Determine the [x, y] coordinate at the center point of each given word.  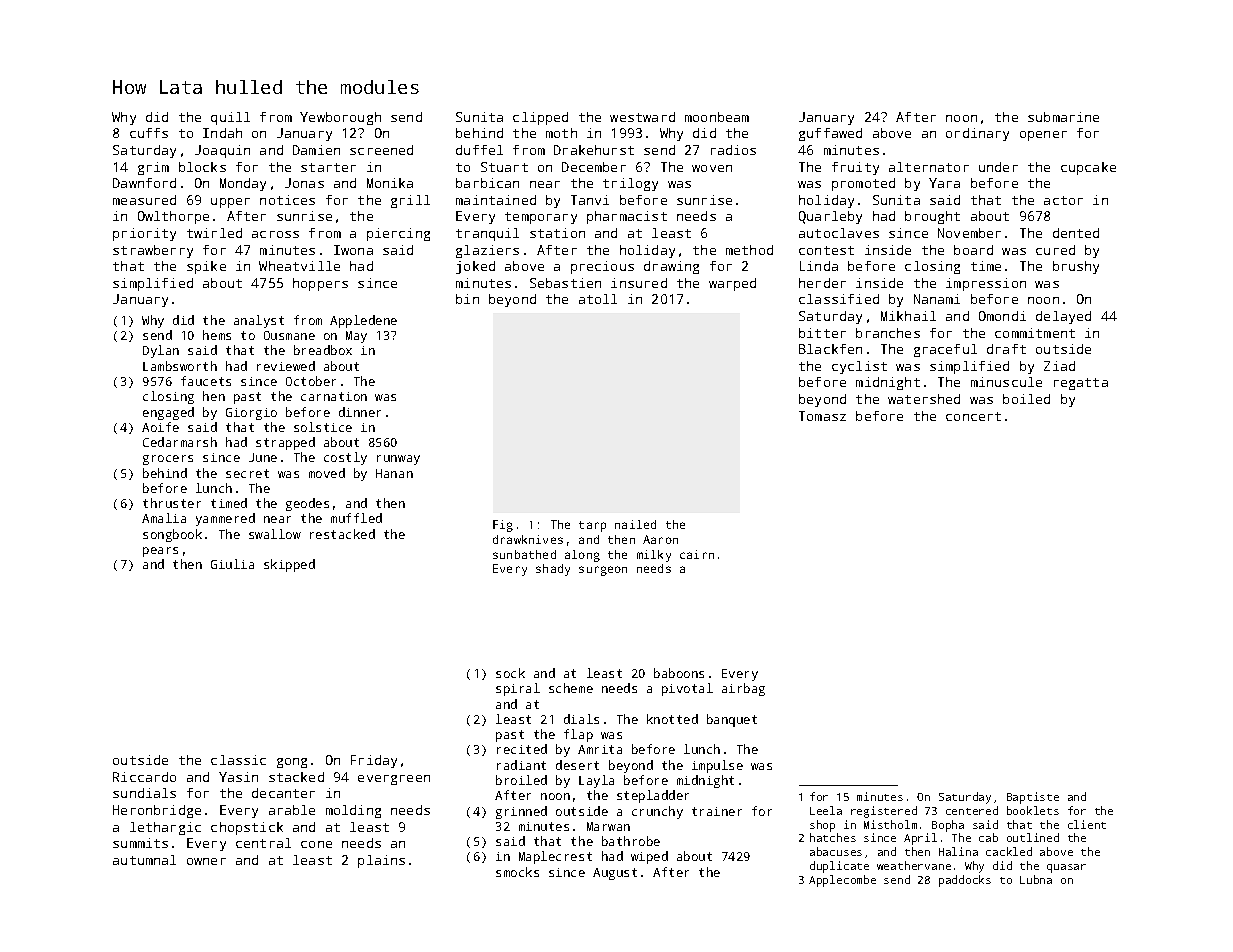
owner [206, 861]
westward [642, 117]
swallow [275, 534]
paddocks [965, 881]
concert [973, 416]
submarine [1063, 117]
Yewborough [340, 118]
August [615, 874]
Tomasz [822, 416]
